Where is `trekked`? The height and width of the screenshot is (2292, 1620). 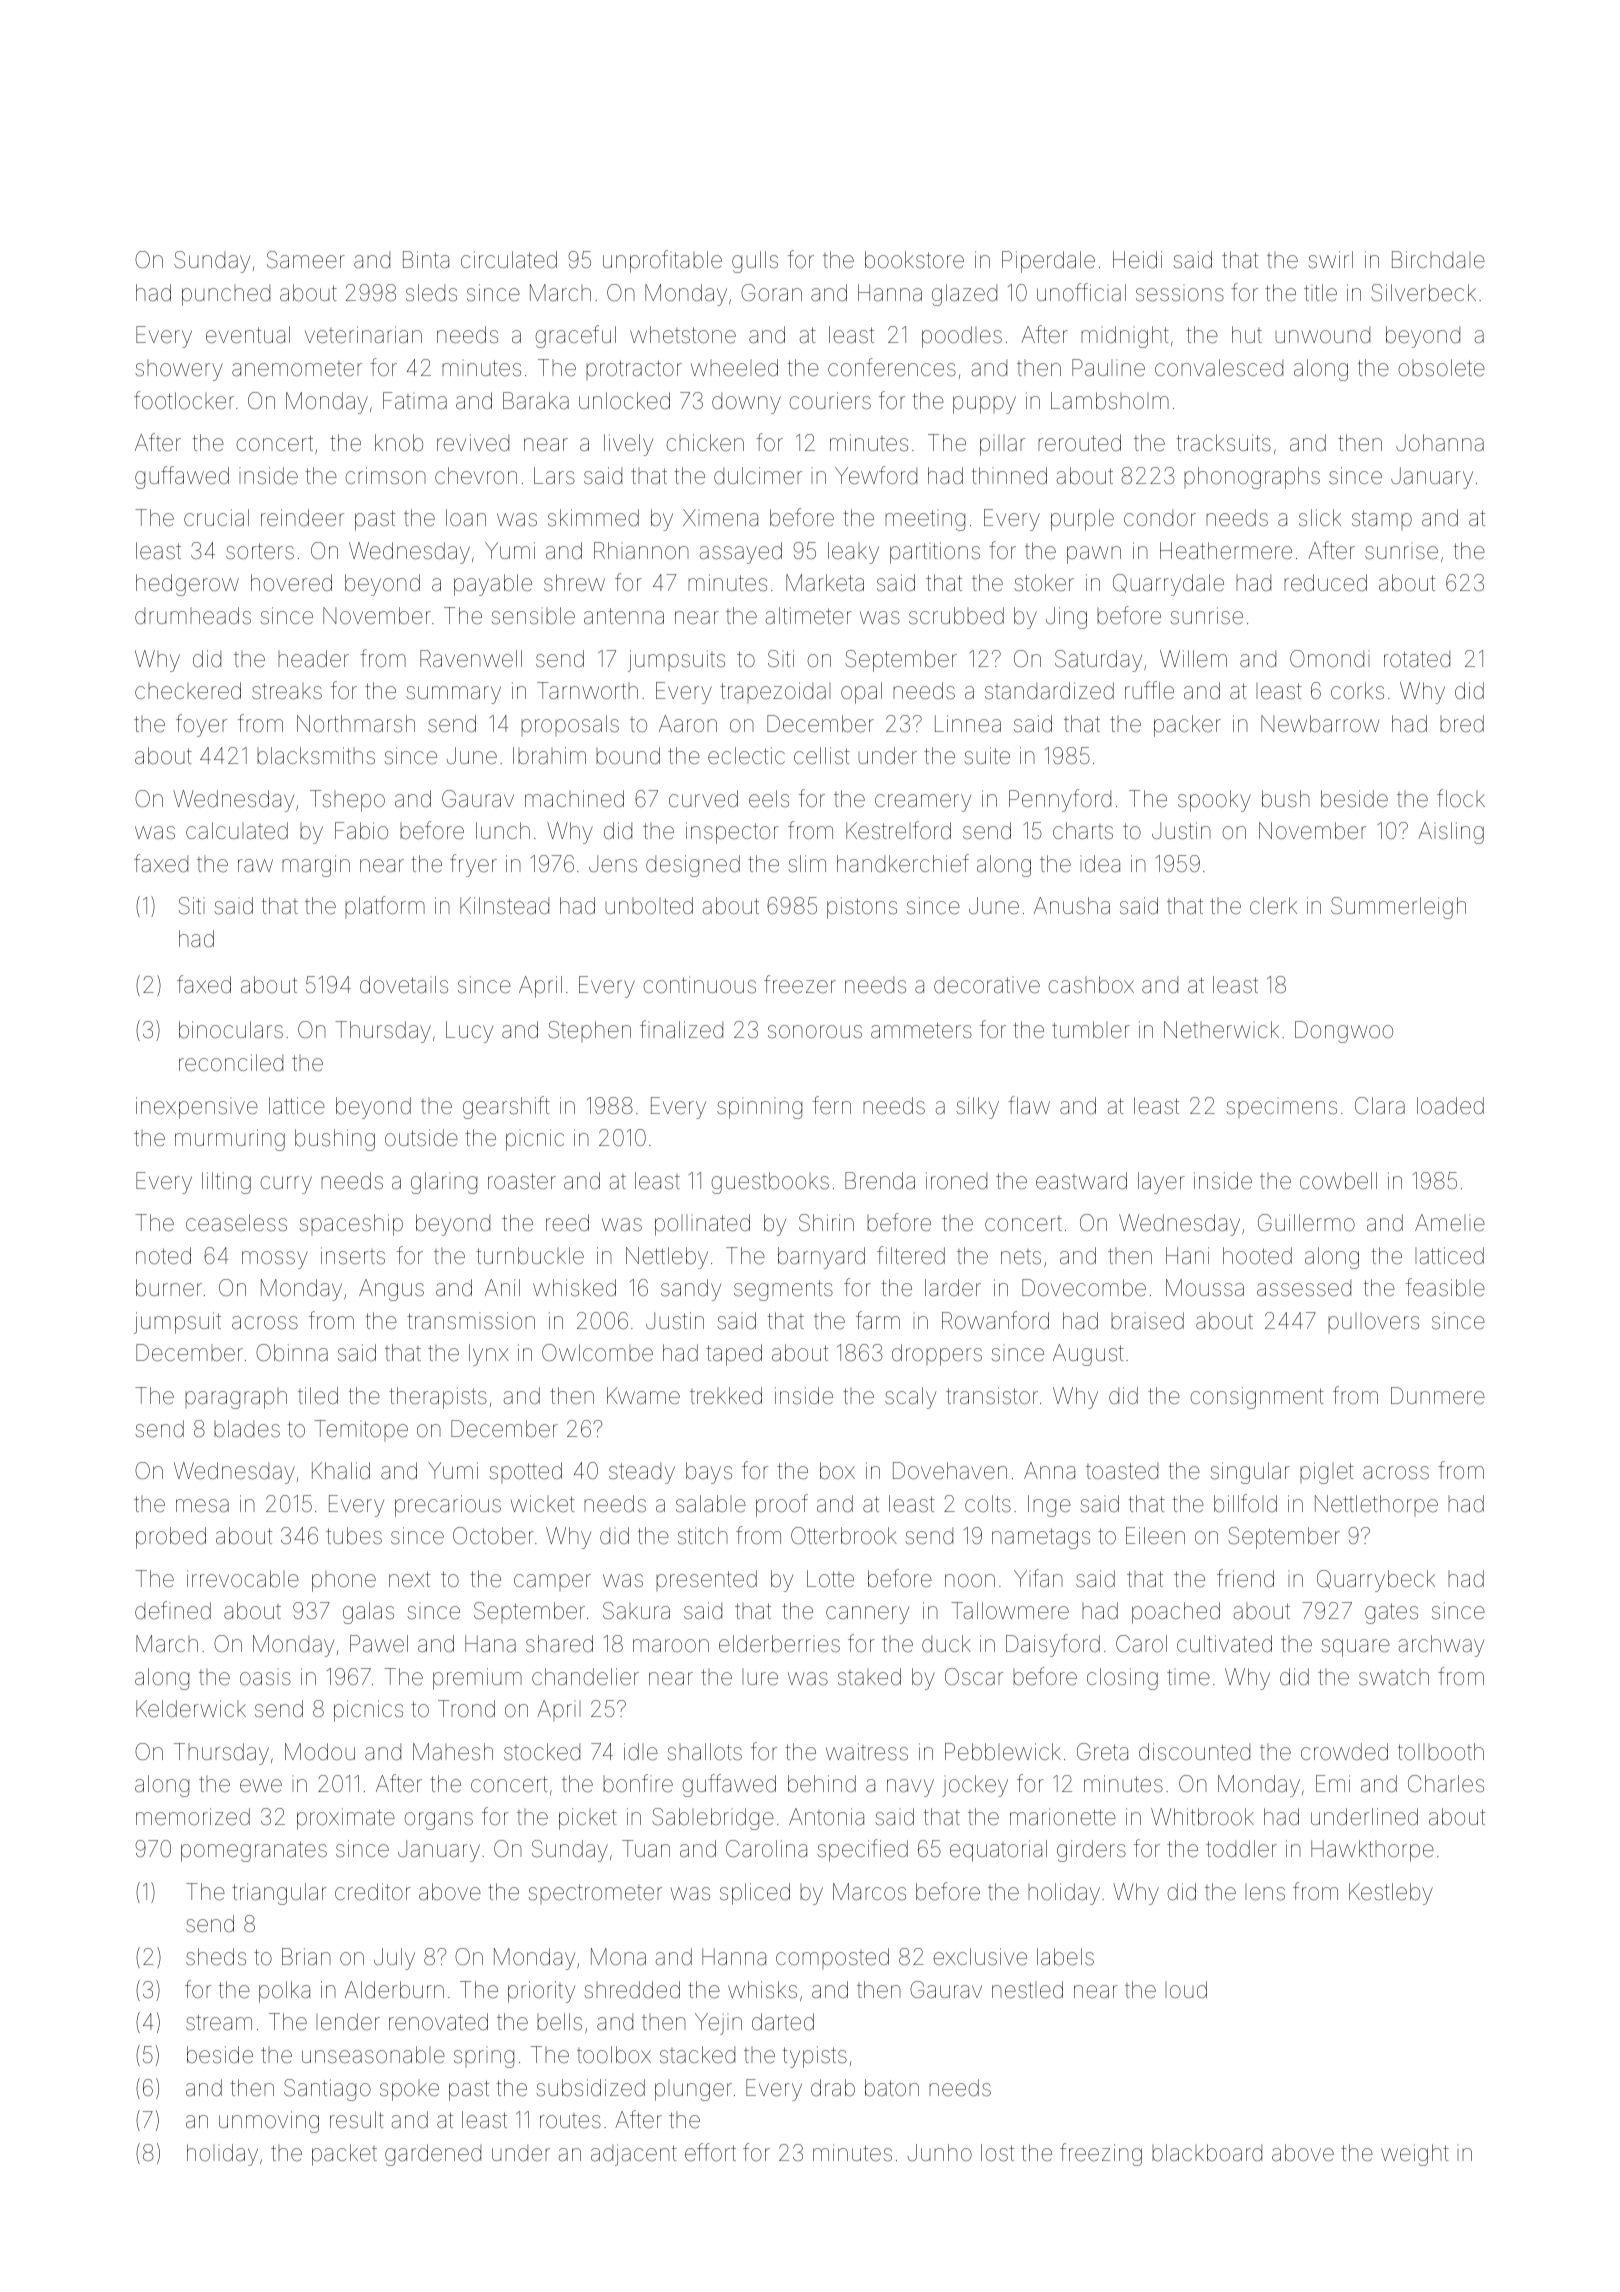
trekked is located at coordinates (726, 1396).
